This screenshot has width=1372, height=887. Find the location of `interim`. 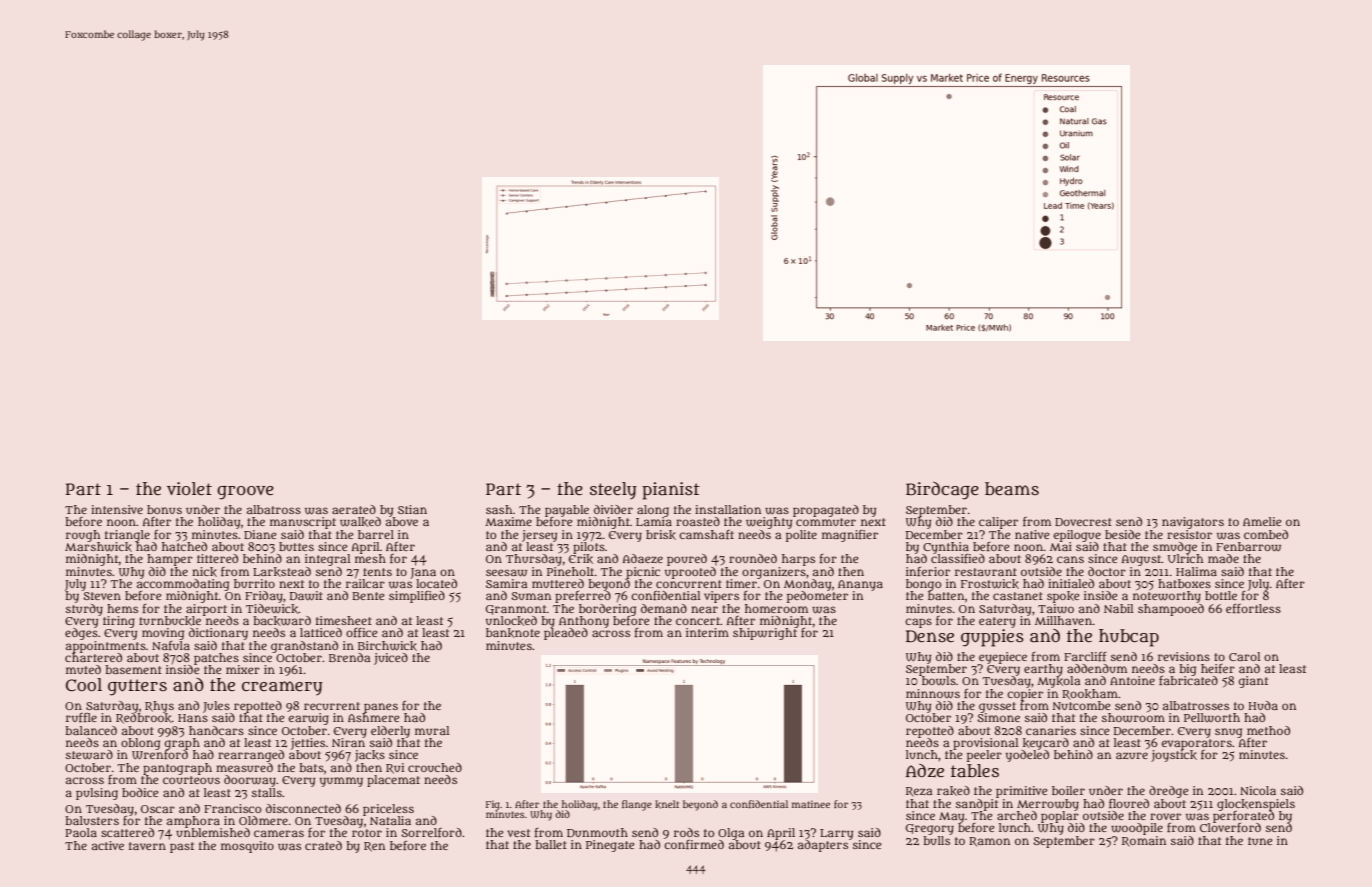

interim is located at coordinates (707, 632).
